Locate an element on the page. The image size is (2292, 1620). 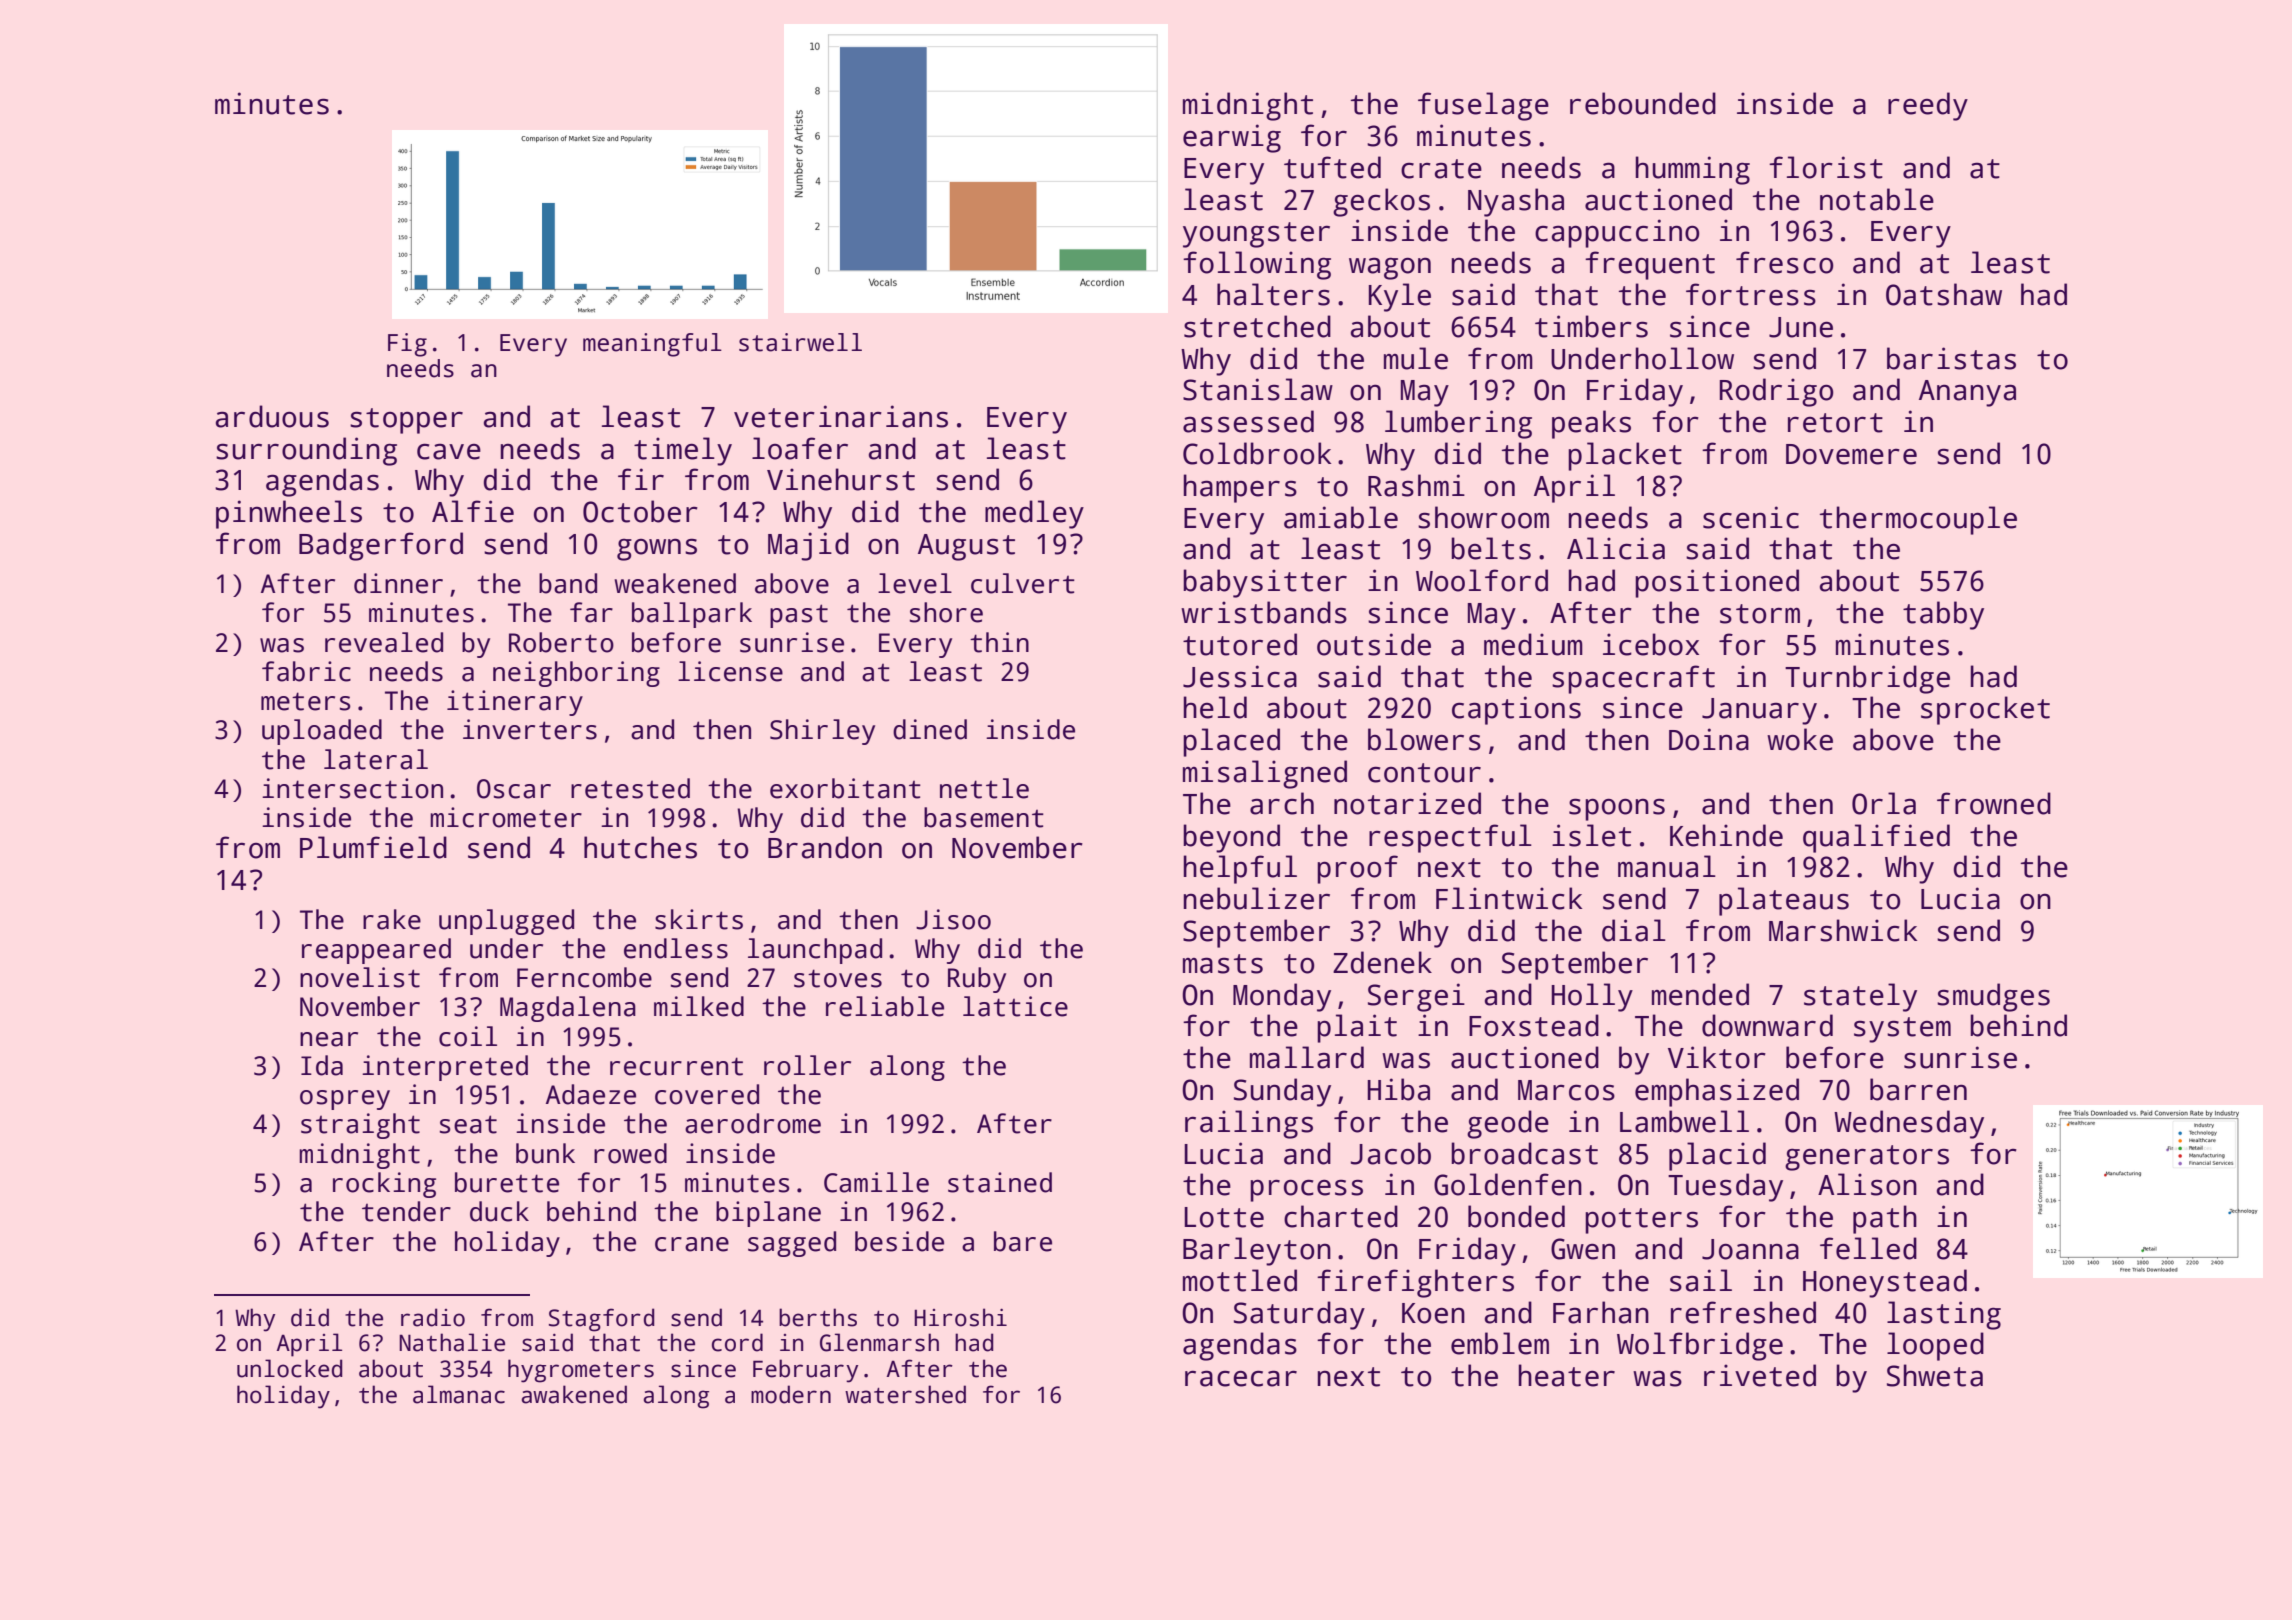
notable is located at coordinates (1877, 199).
